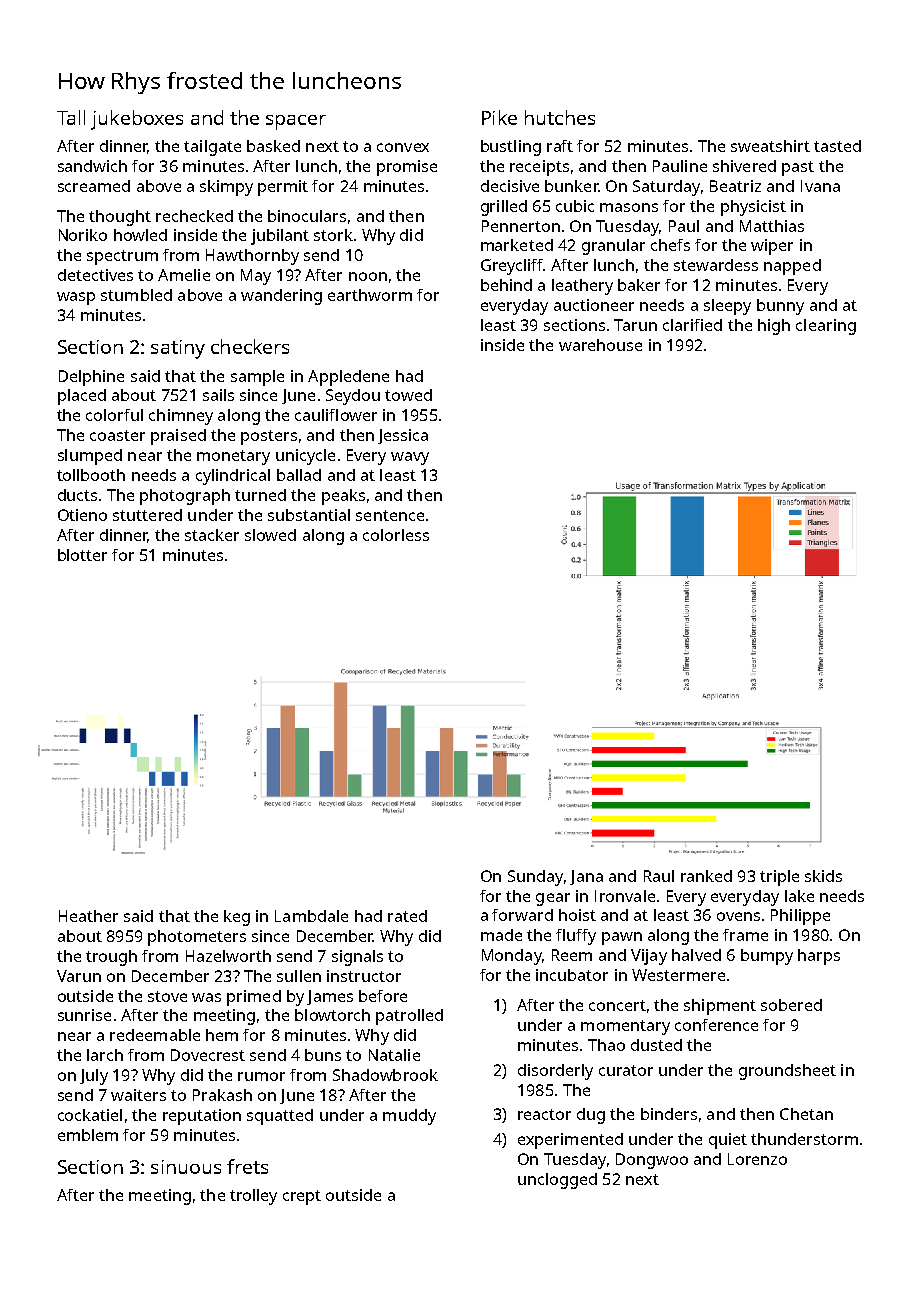  I want to click on bustling, so click(511, 148).
